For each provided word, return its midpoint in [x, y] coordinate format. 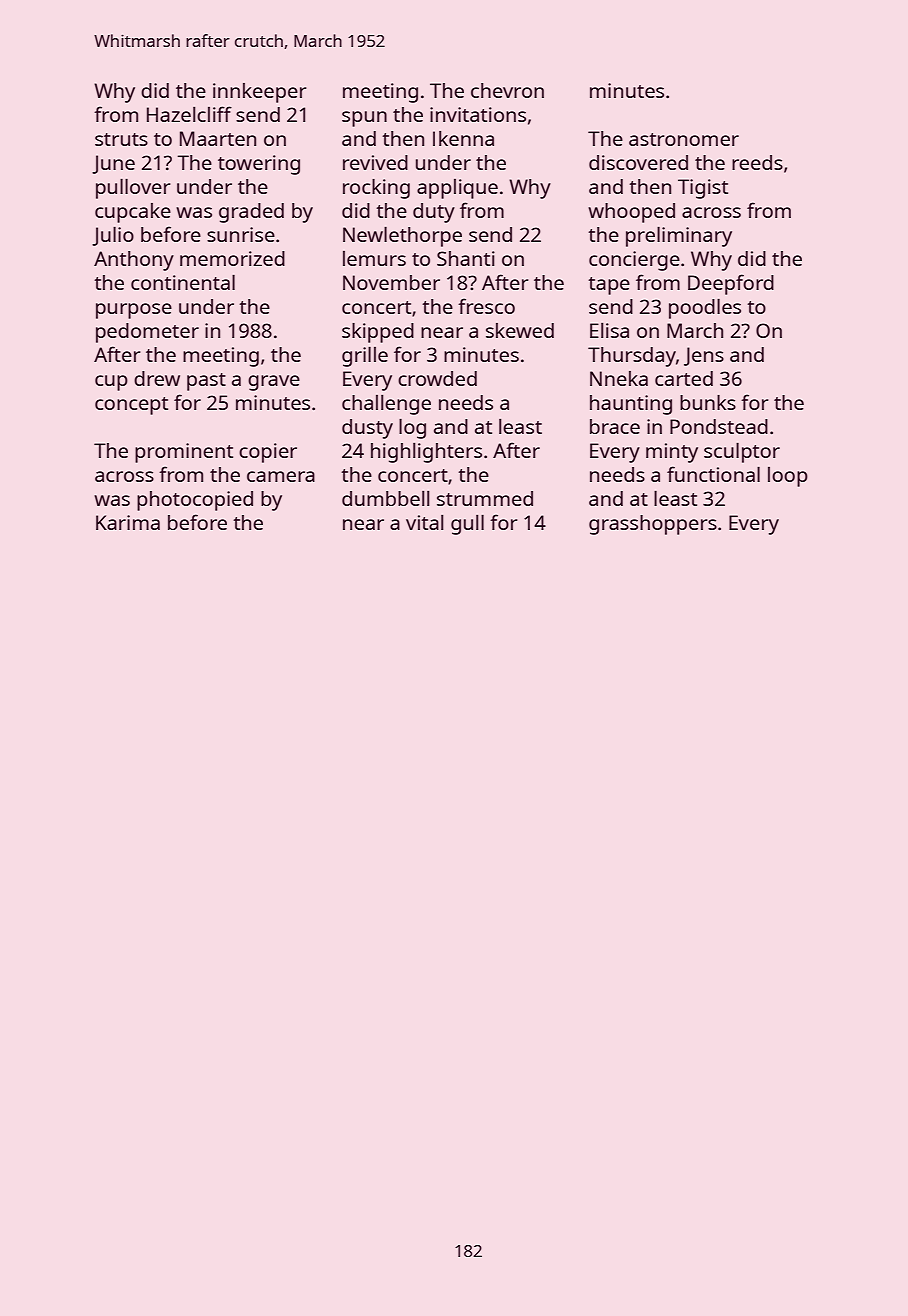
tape [609, 286]
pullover [133, 189]
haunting [631, 405]
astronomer [684, 139]
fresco [486, 306]
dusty [367, 429]
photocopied [195, 501]
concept [131, 406]
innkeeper [259, 93]
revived [375, 162]
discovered [638, 162]
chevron [507, 90]
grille [365, 357]
